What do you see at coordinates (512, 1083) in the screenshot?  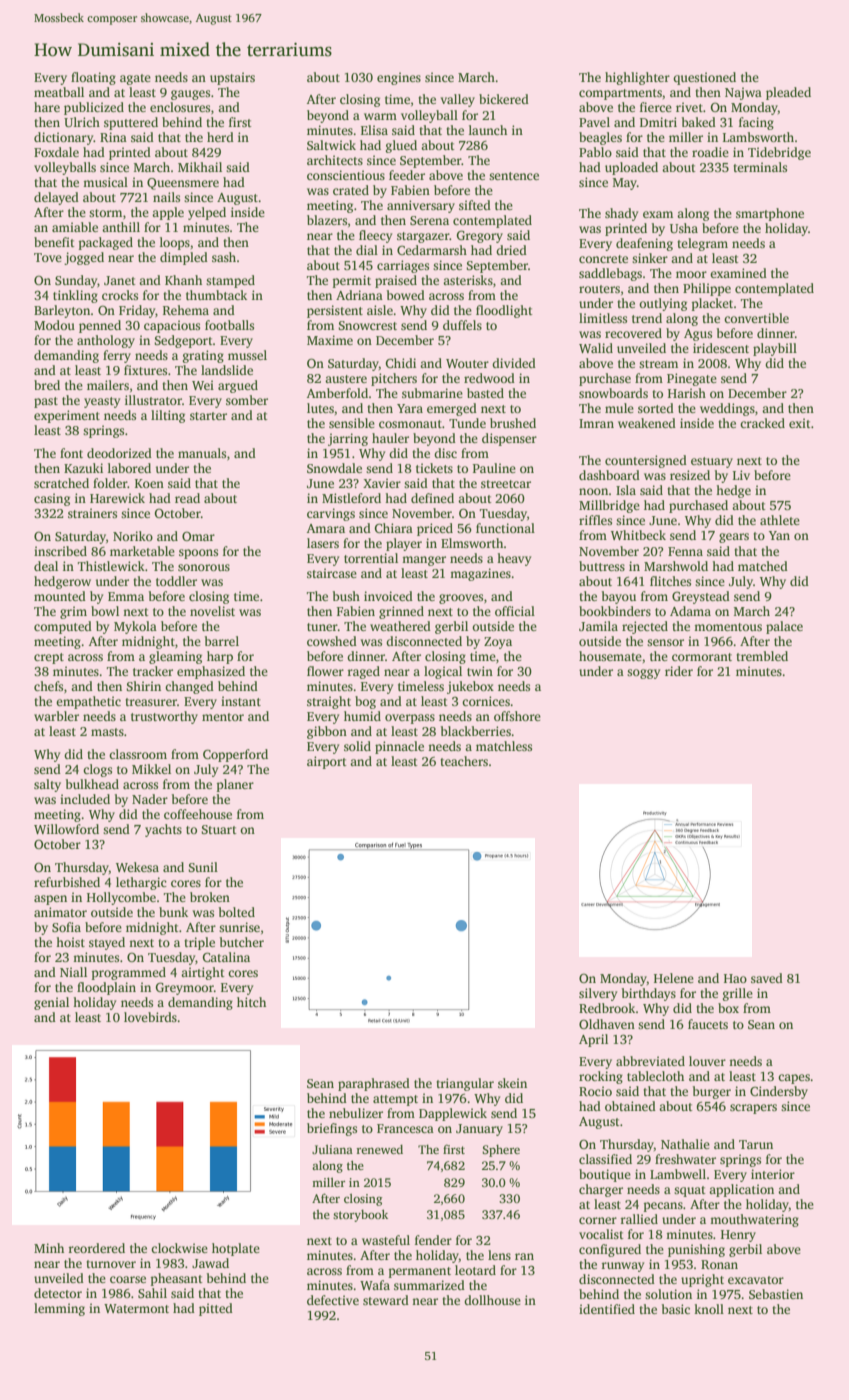 I see `skein` at bounding box center [512, 1083].
